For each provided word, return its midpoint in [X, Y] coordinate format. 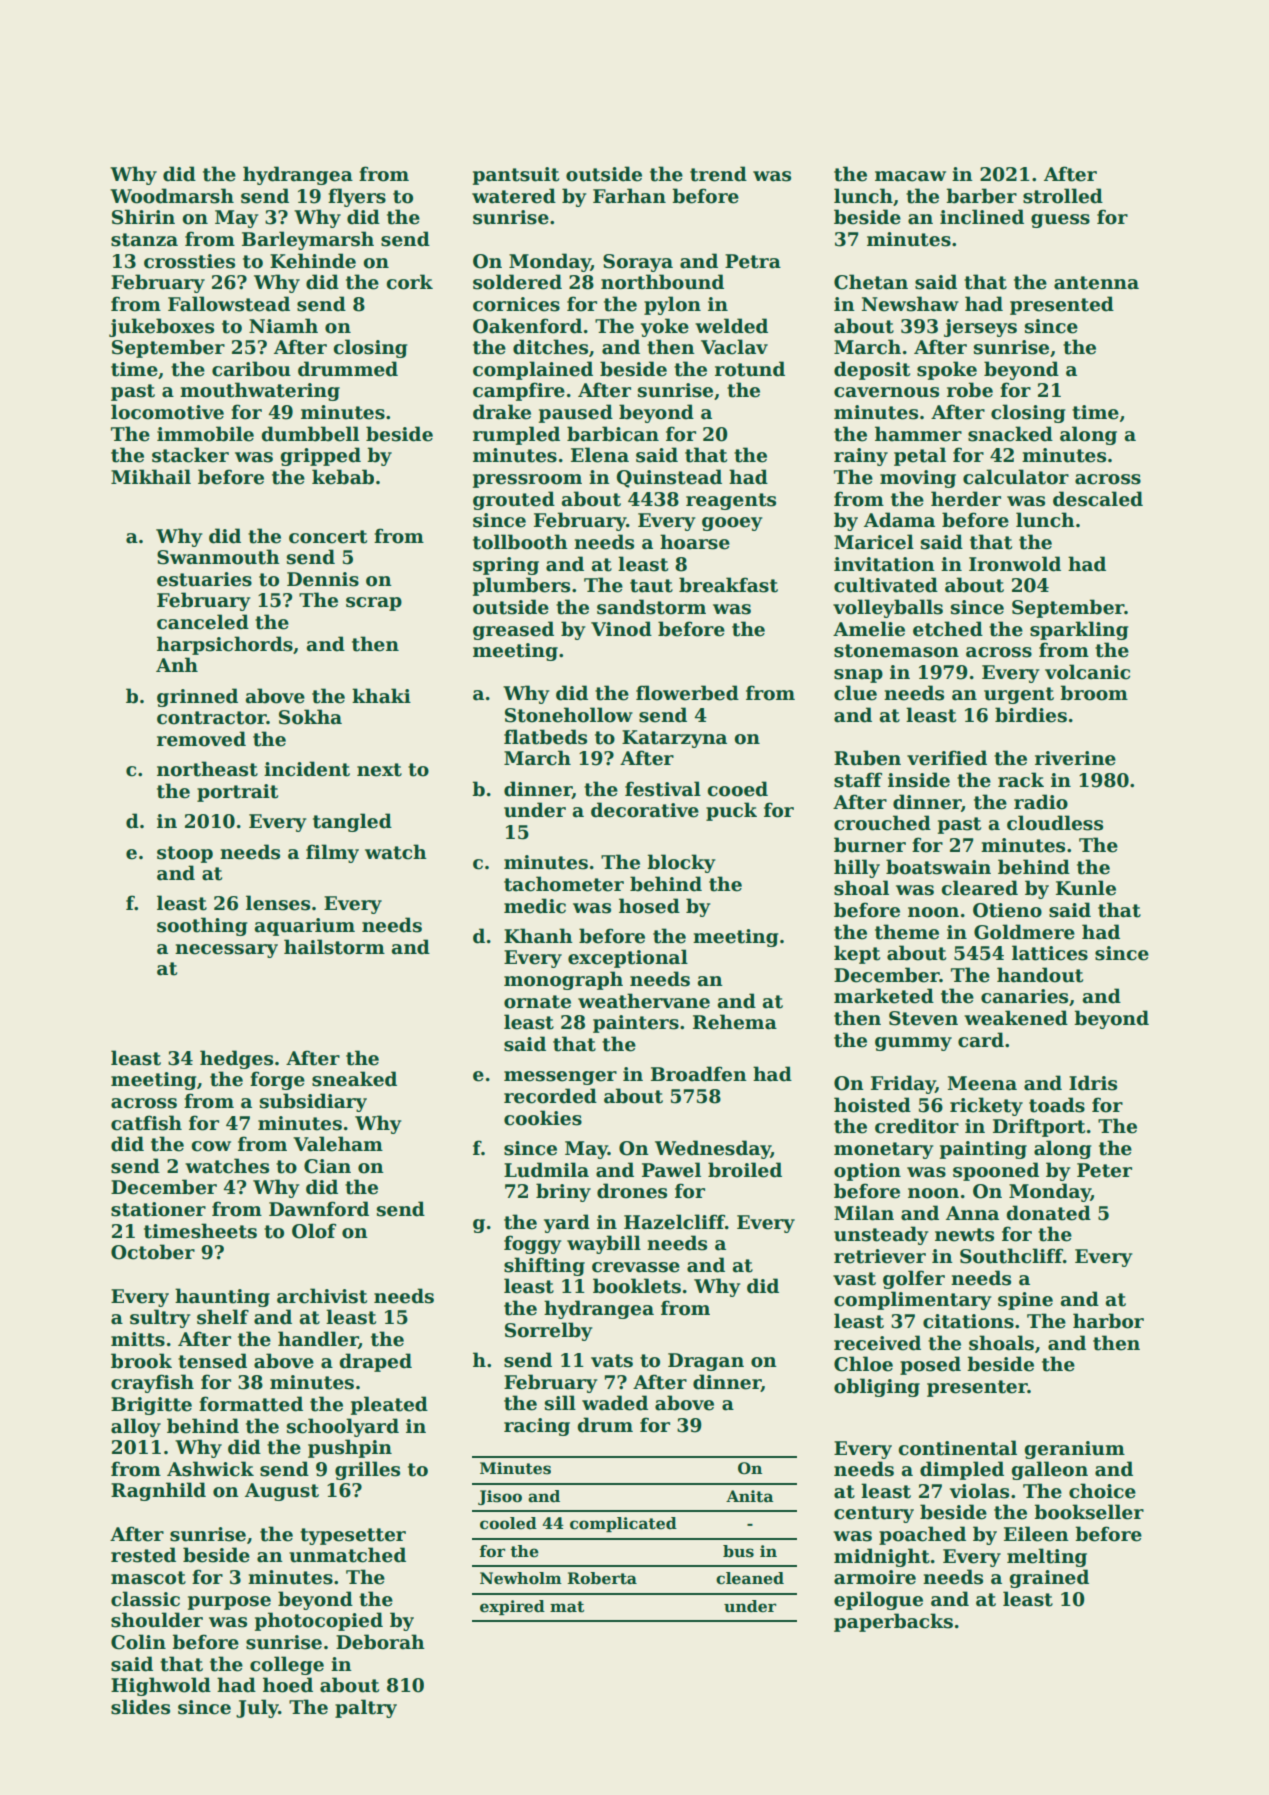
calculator [1016, 477]
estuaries [204, 579]
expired [512, 1607]
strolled [1063, 196]
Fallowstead [229, 304]
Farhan [629, 196]
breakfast [728, 585]
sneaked [354, 1079]
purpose [229, 1603]
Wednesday [713, 1149]
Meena [982, 1083]
